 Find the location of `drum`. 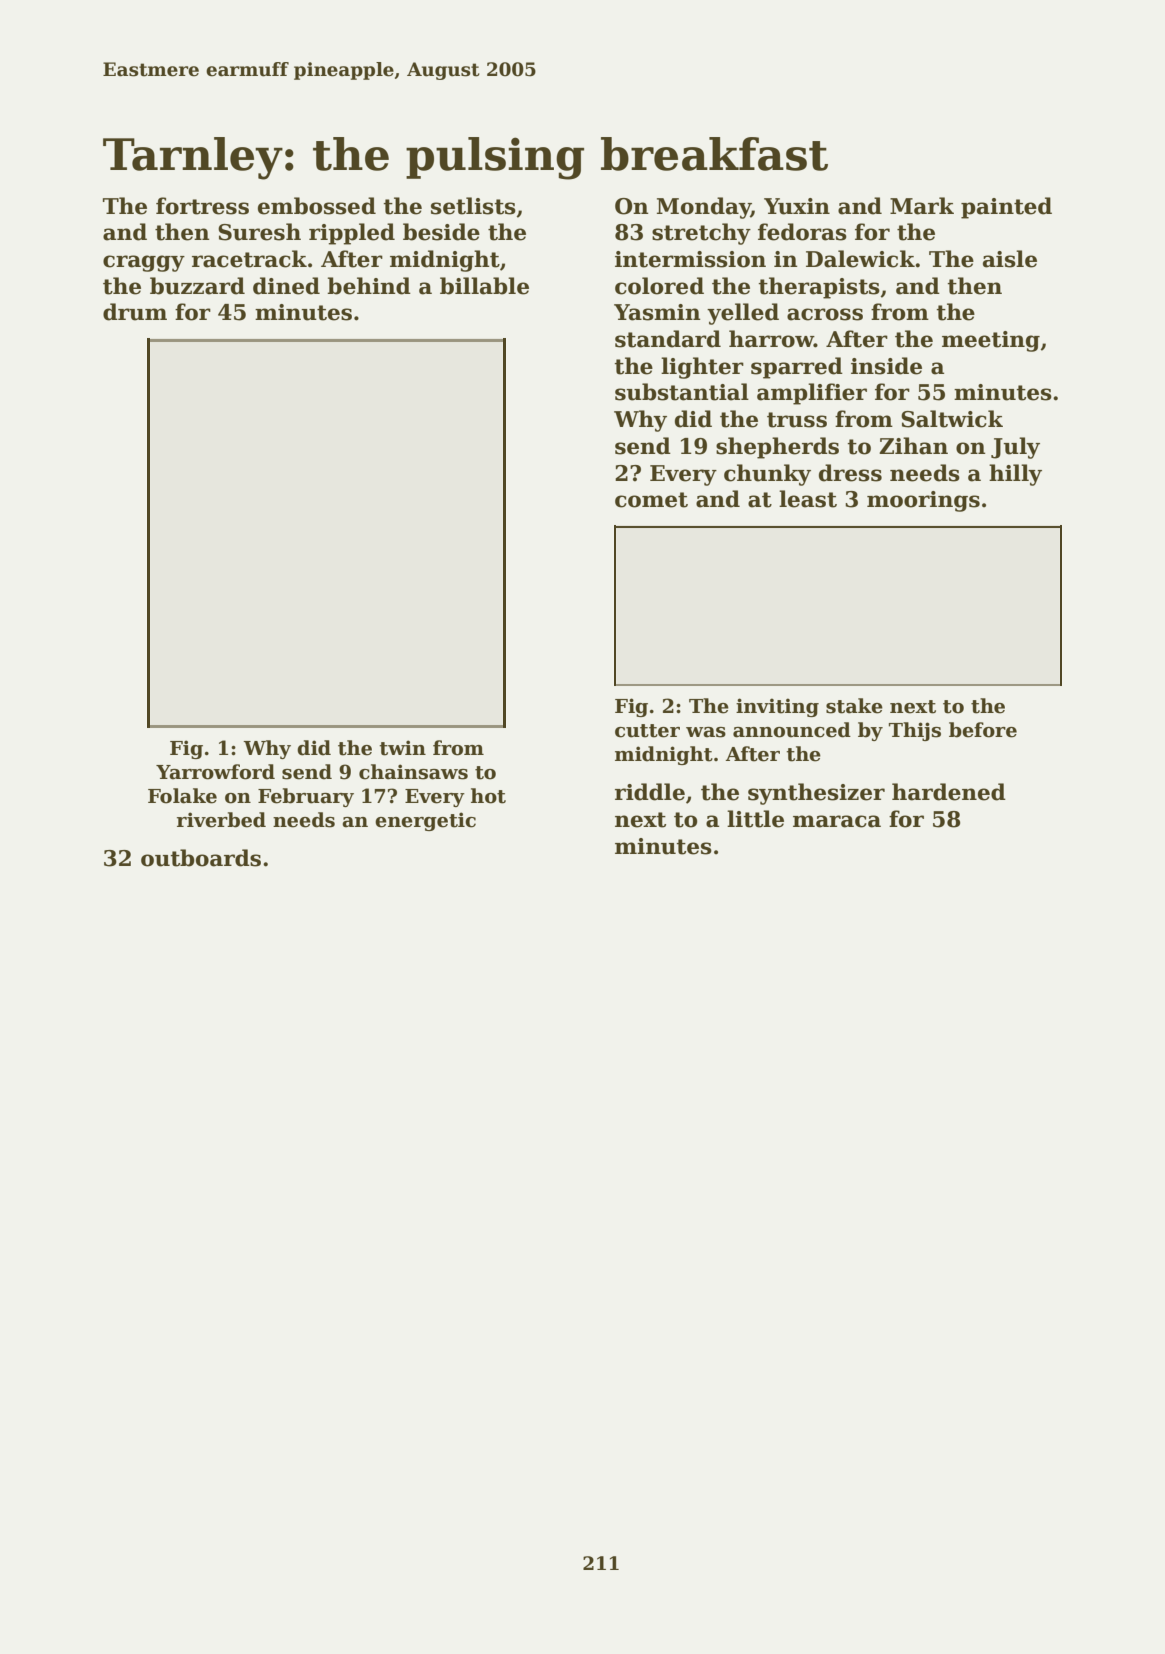

drum is located at coordinates (135, 312).
